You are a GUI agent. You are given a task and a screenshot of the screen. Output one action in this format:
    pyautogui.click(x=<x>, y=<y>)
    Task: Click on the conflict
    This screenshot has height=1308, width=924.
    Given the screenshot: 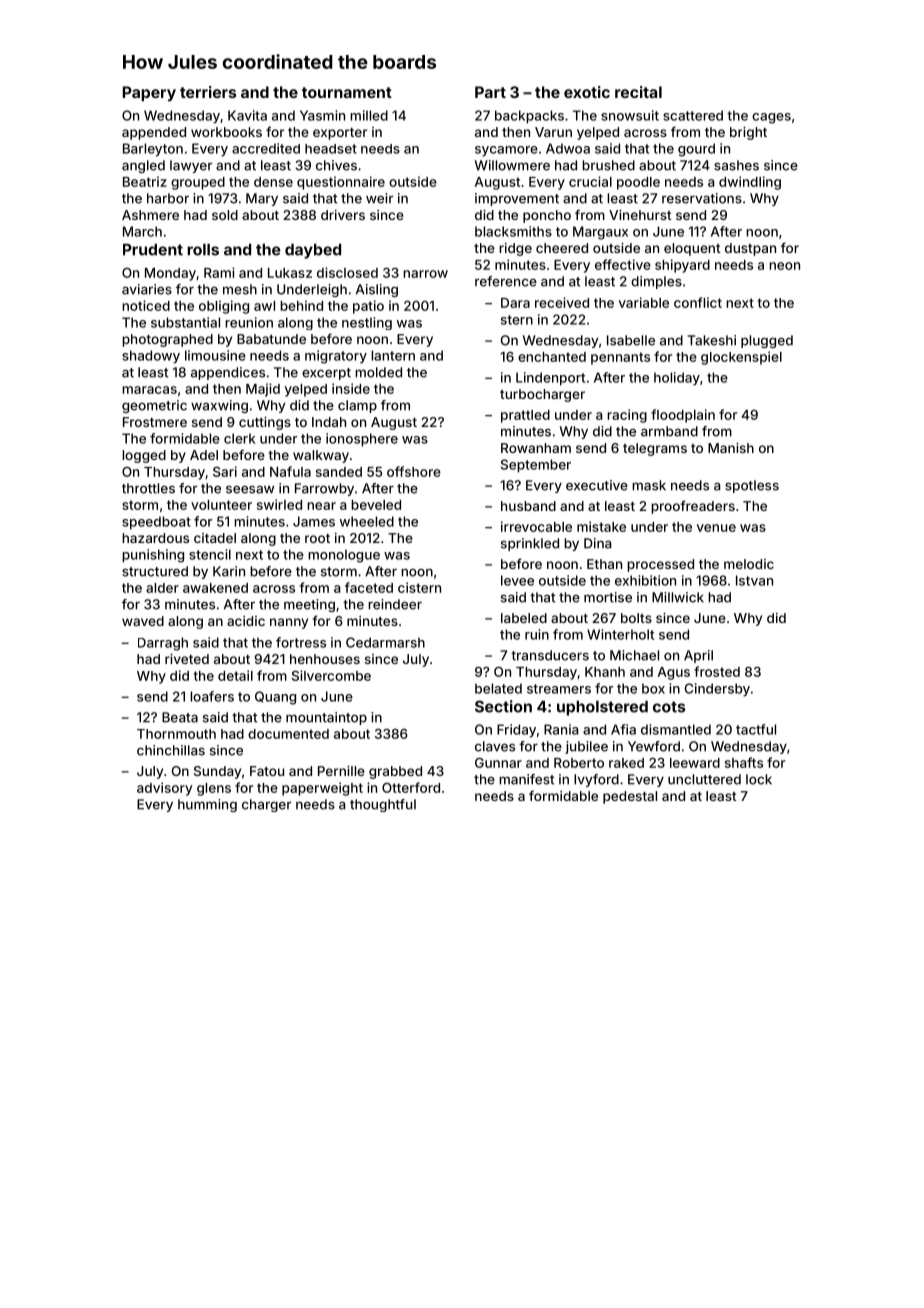 What is the action you would take?
    pyautogui.click(x=698, y=302)
